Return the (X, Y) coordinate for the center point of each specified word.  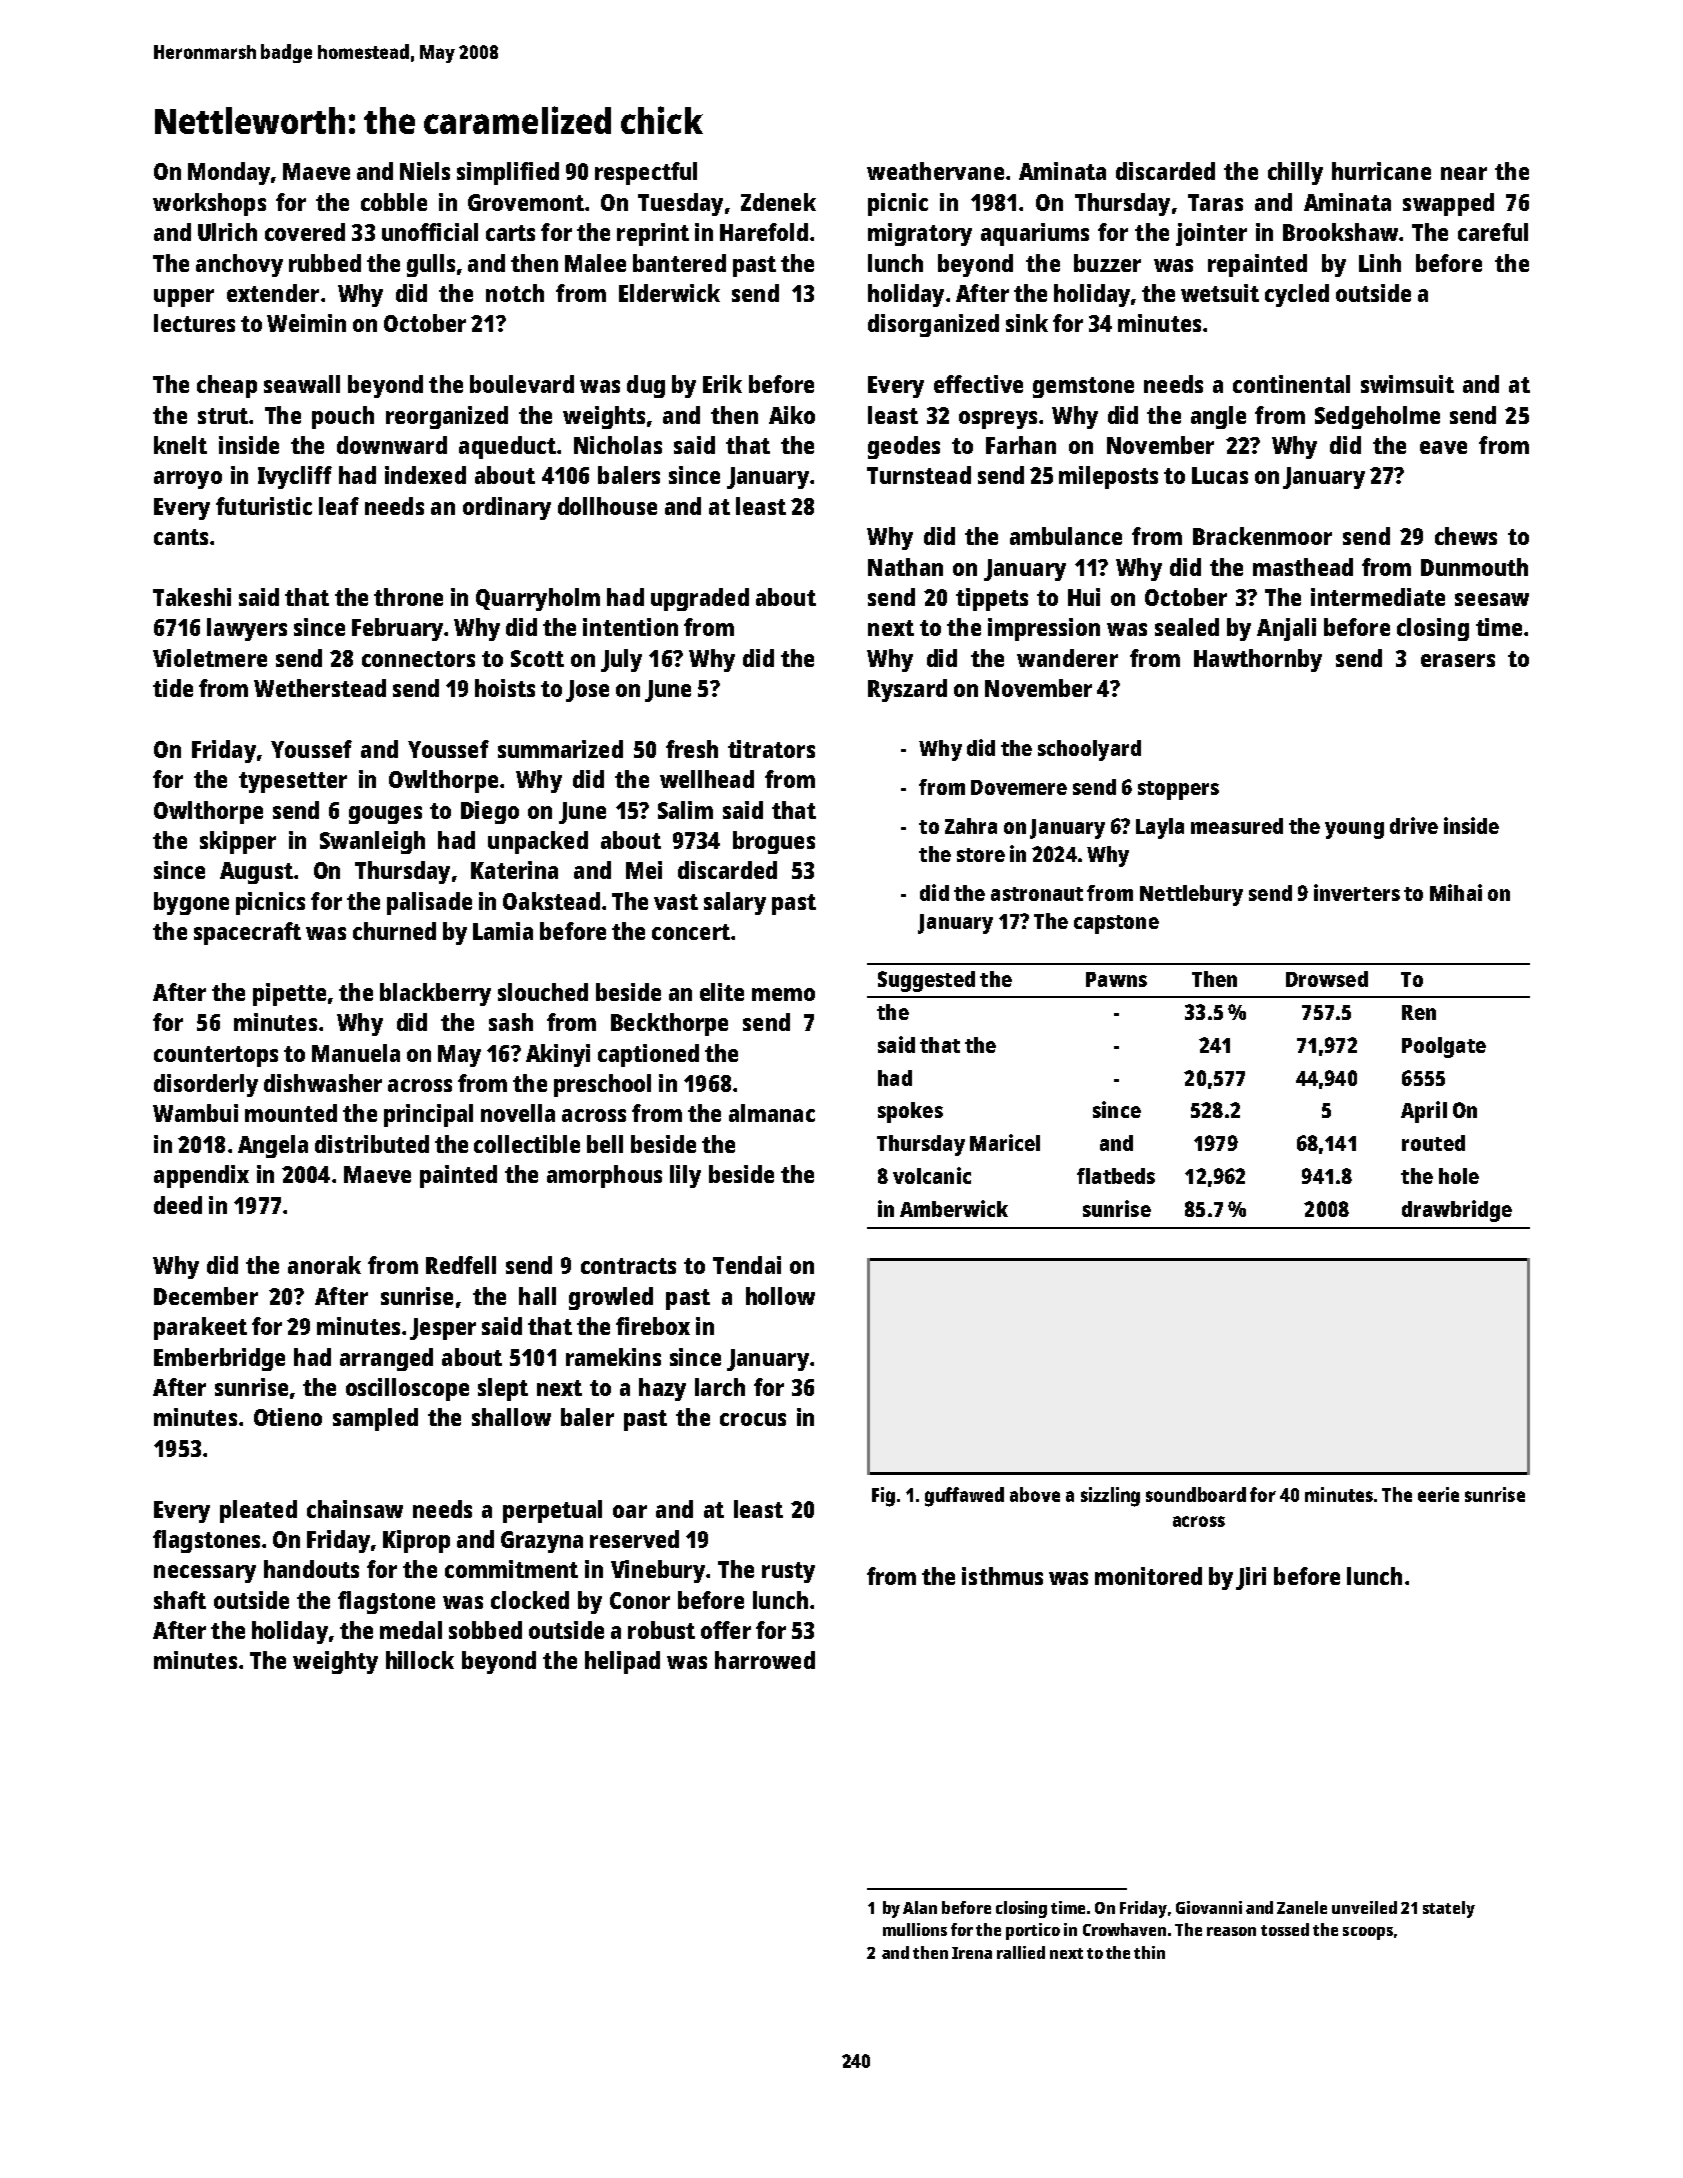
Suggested (926, 981)
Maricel (1005, 1142)
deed (178, 1205)
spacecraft (247, 933)
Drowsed (1327, 979)
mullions (915, 1929)
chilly (1295, 173)
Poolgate (1444, 1047)
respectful (646, 173)
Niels (425, 171)
